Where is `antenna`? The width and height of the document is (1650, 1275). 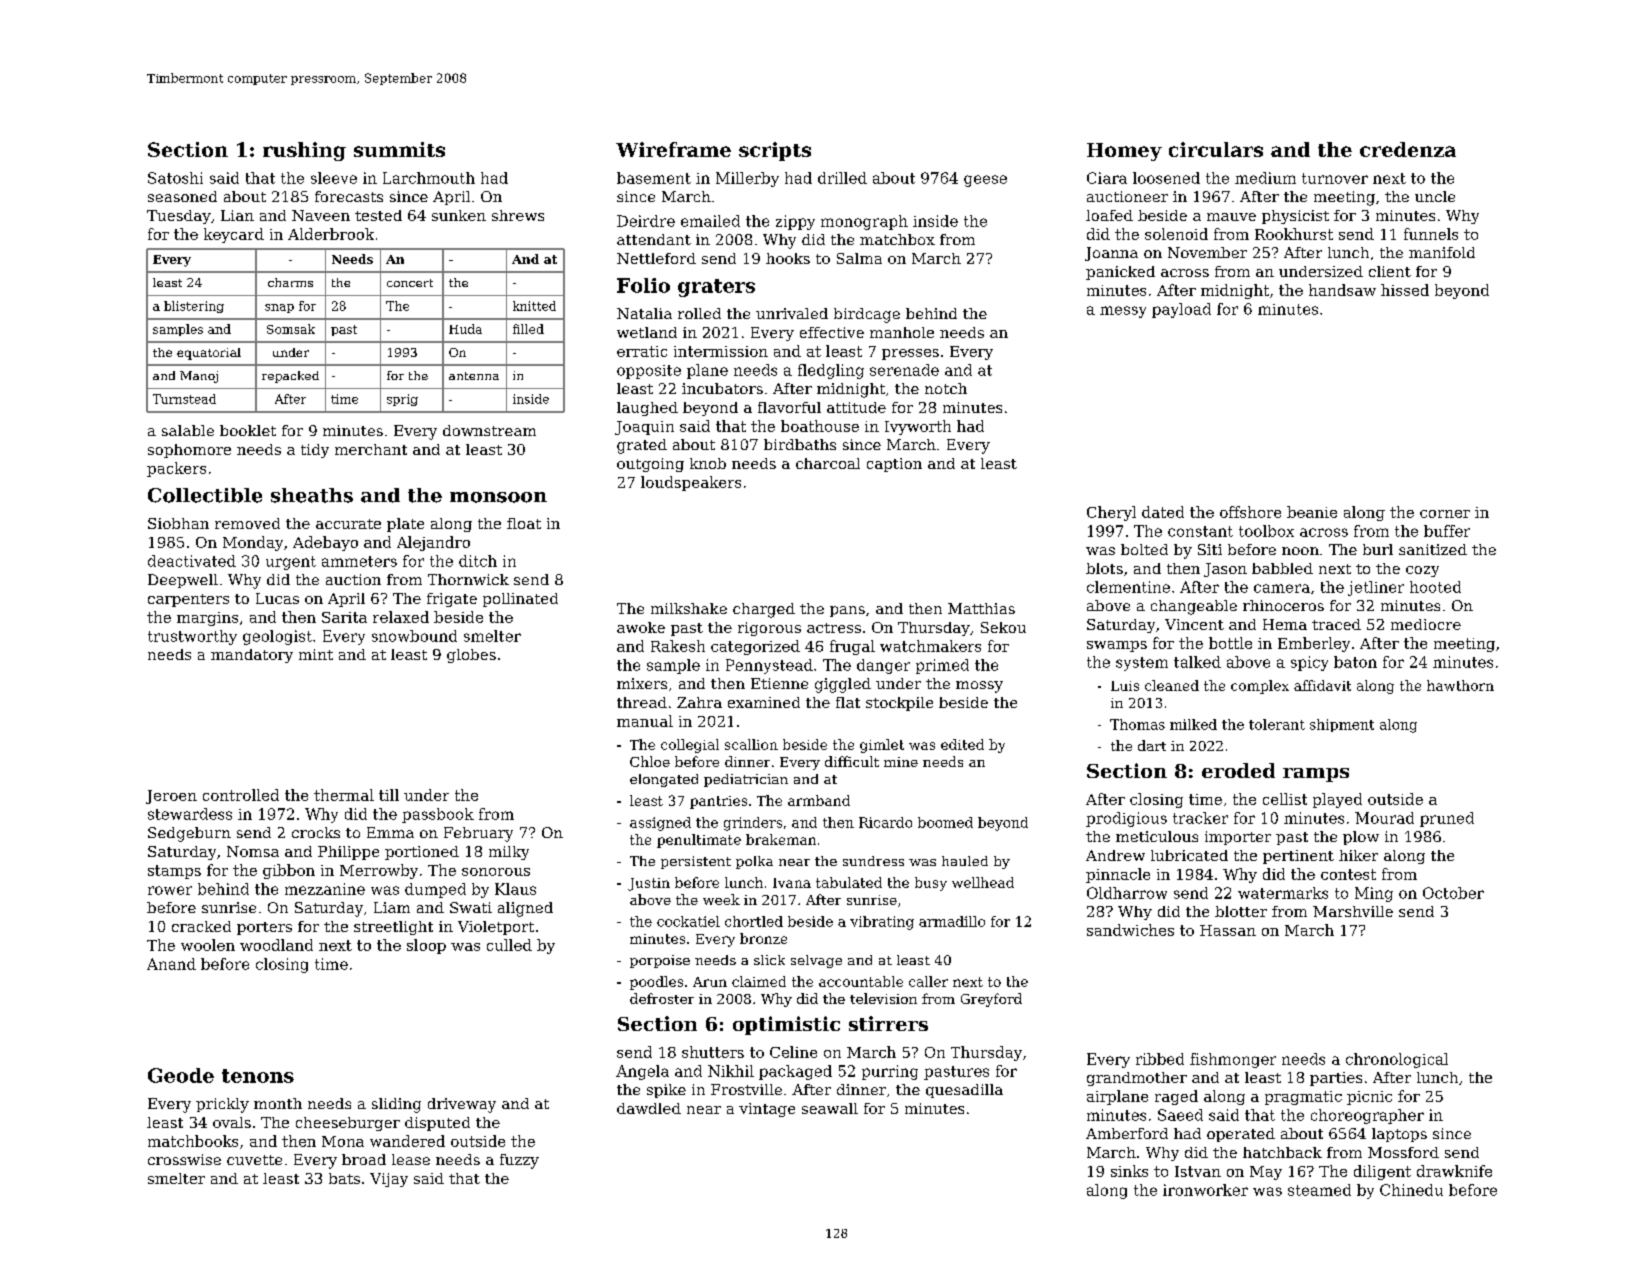
antenna is located at coordinates (474, 376).
